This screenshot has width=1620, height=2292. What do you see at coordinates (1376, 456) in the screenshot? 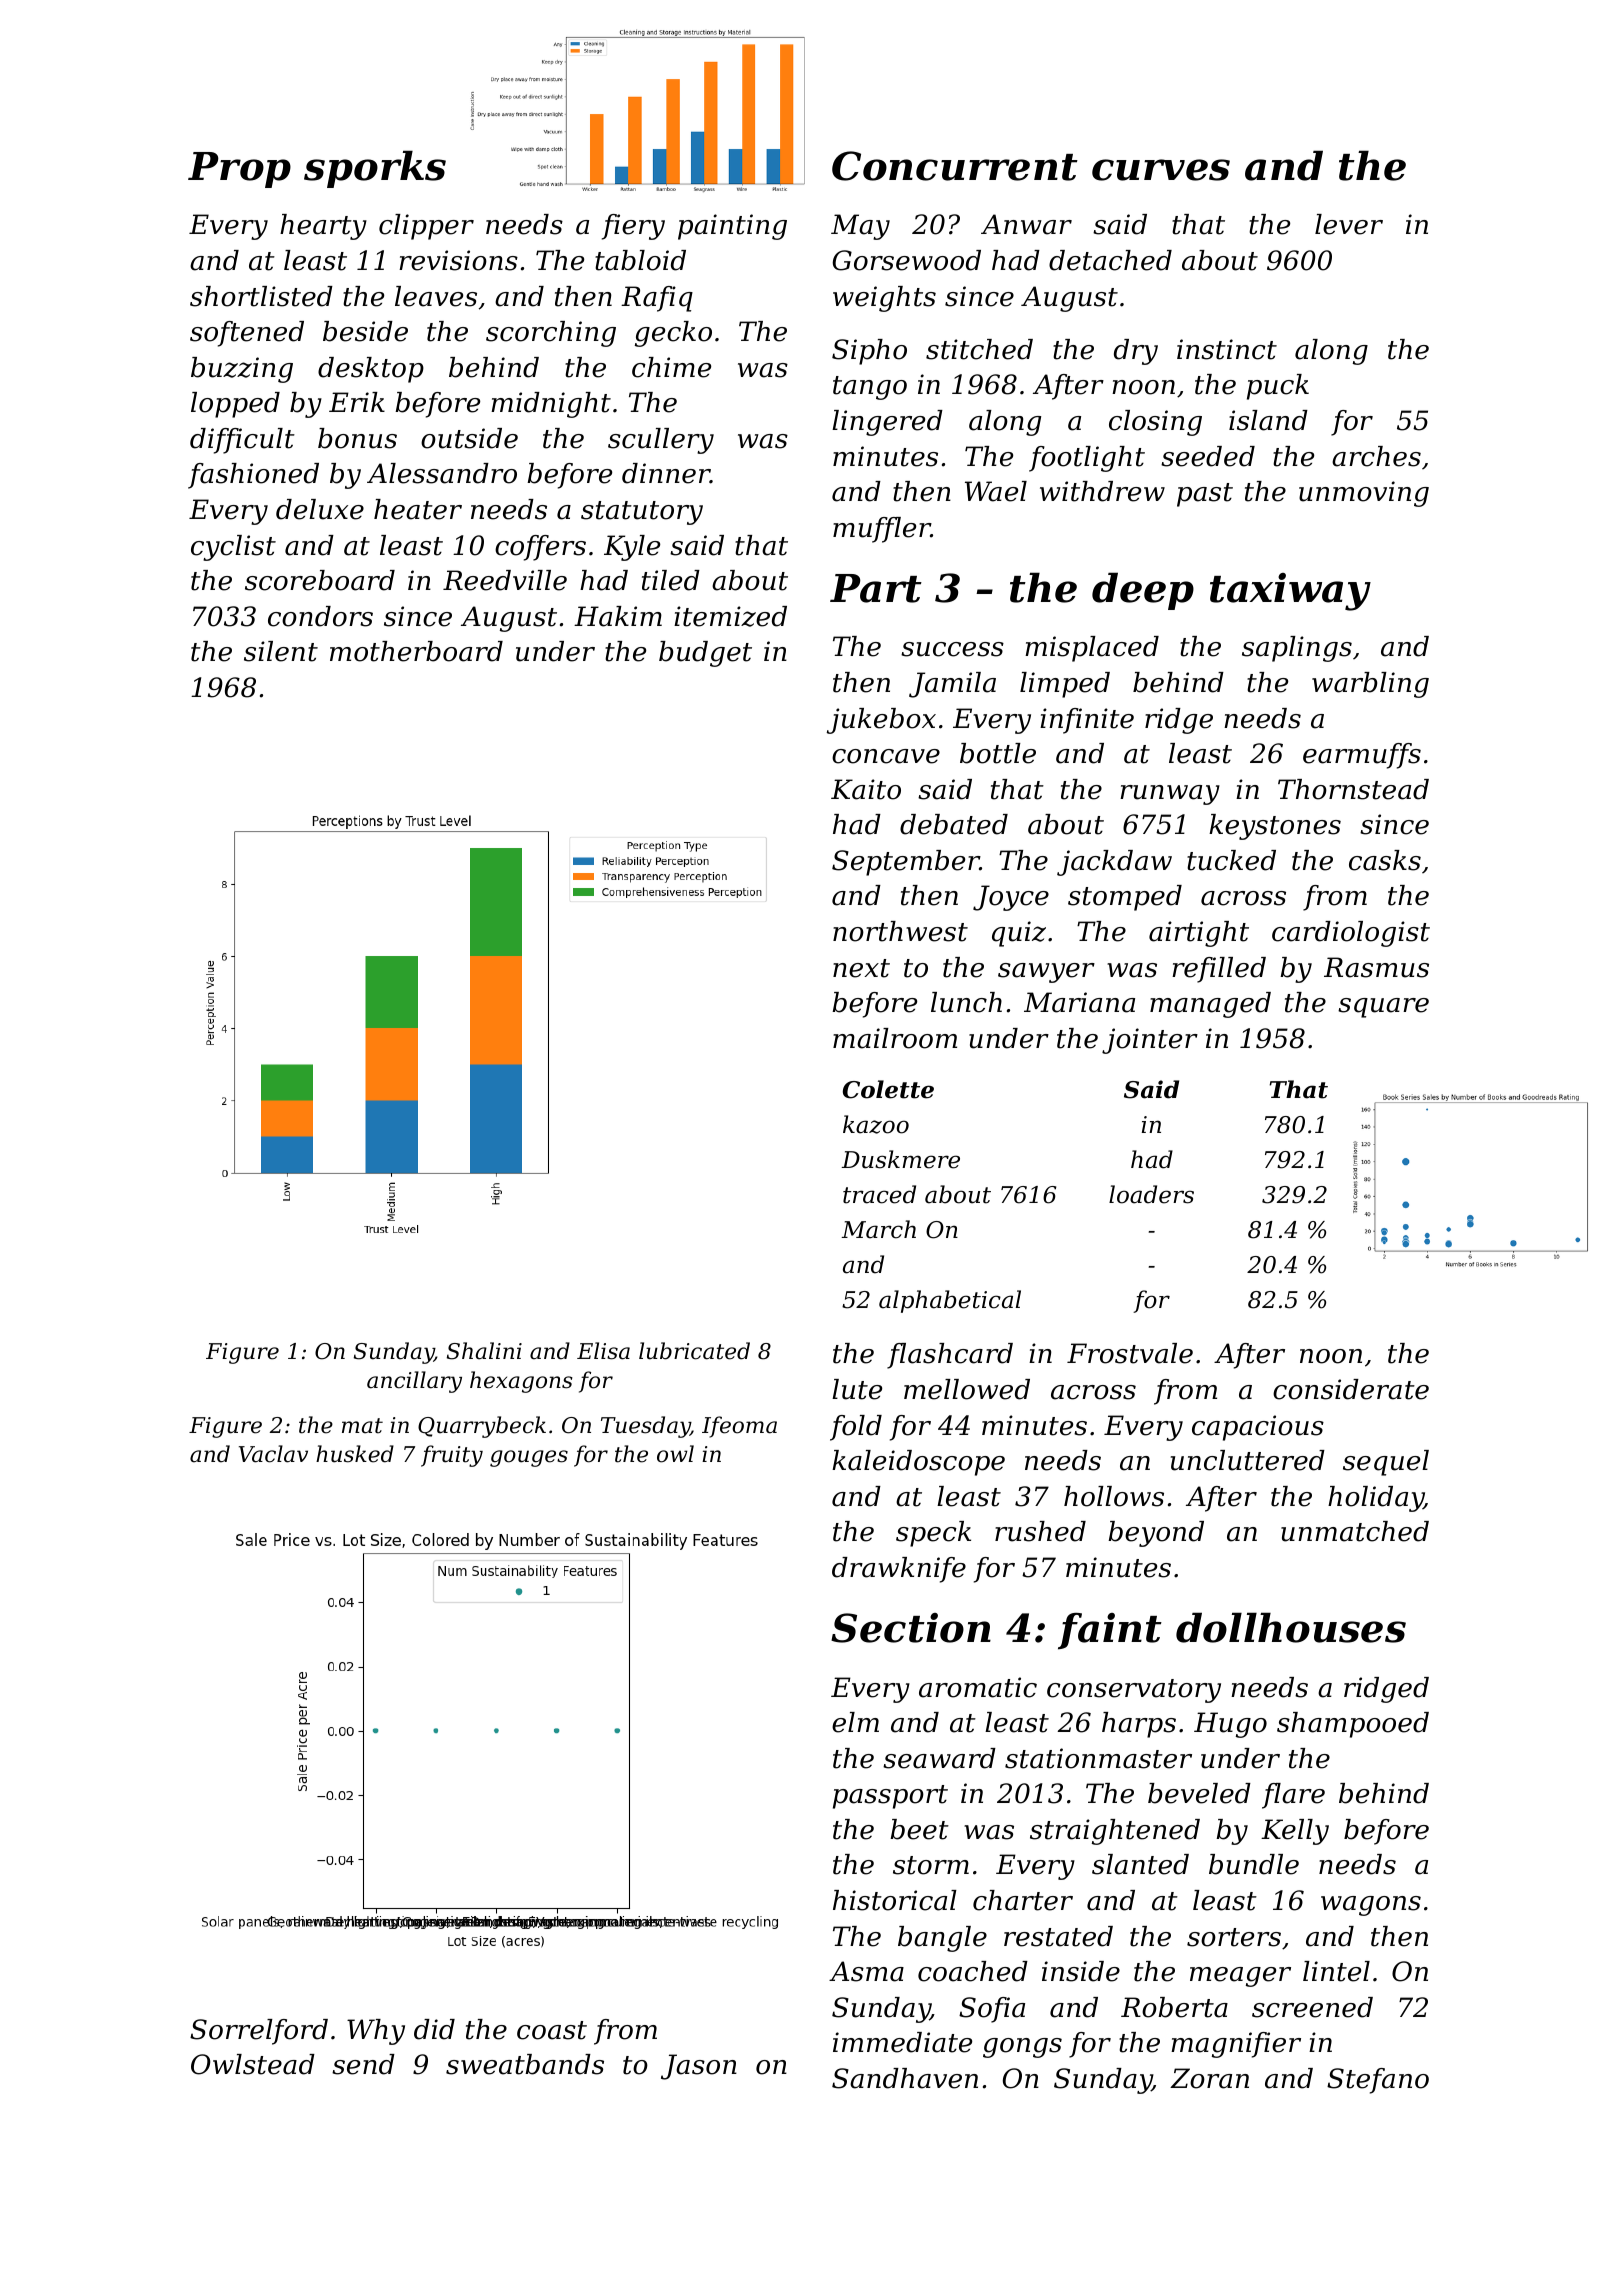
I see `arches` at bounding box center [1376, 456].
